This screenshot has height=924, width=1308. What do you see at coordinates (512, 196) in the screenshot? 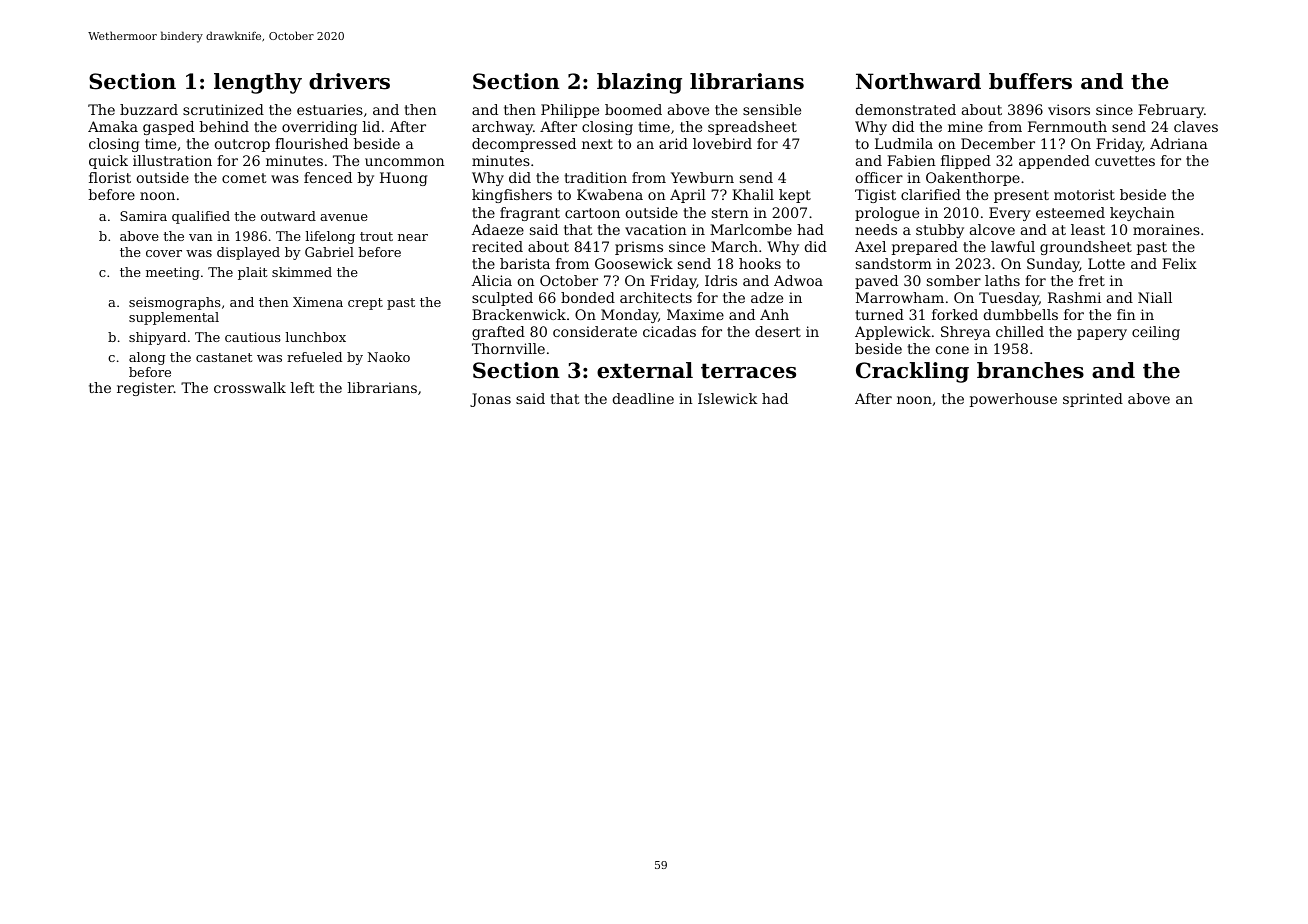
I see `kingfishers` at bounding box center [512, 196].
